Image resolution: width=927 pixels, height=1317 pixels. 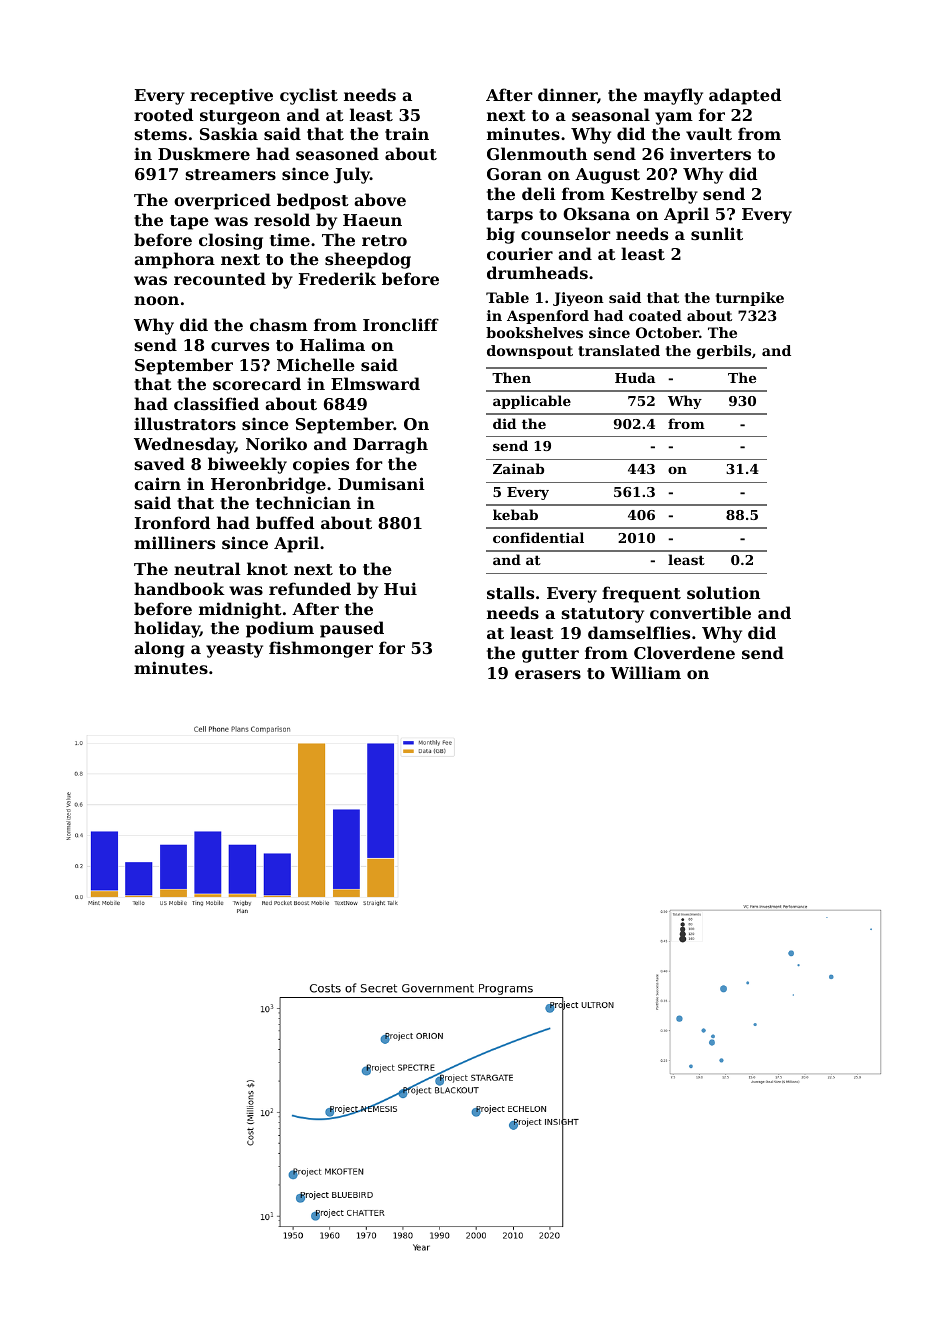 What do you see at coordinates (282, 219) in the screenshot?
I see `resold` at bounding box center [282, 219].
